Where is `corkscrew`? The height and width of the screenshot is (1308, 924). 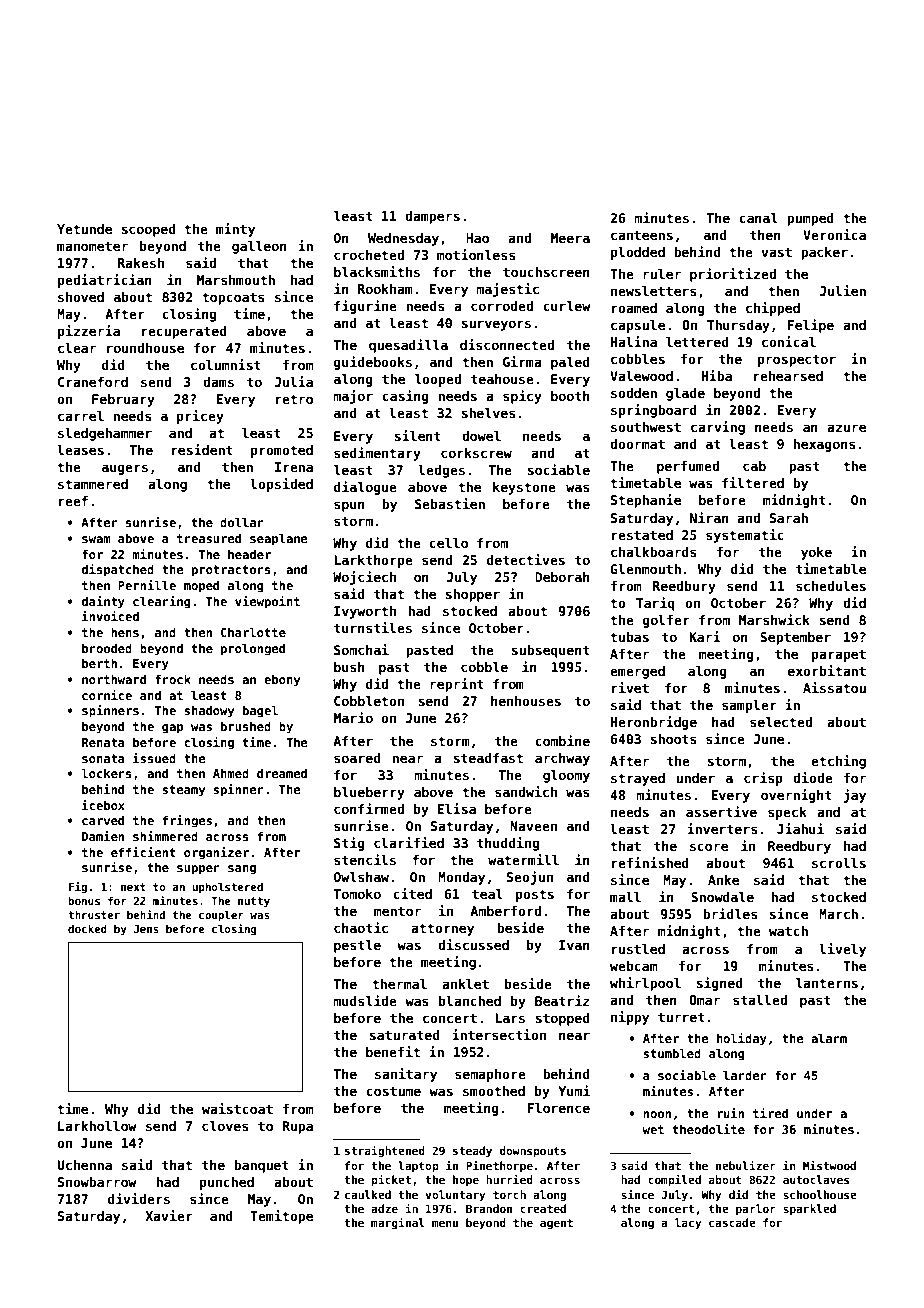 corkscrew is located at coordinates (476, 453).
